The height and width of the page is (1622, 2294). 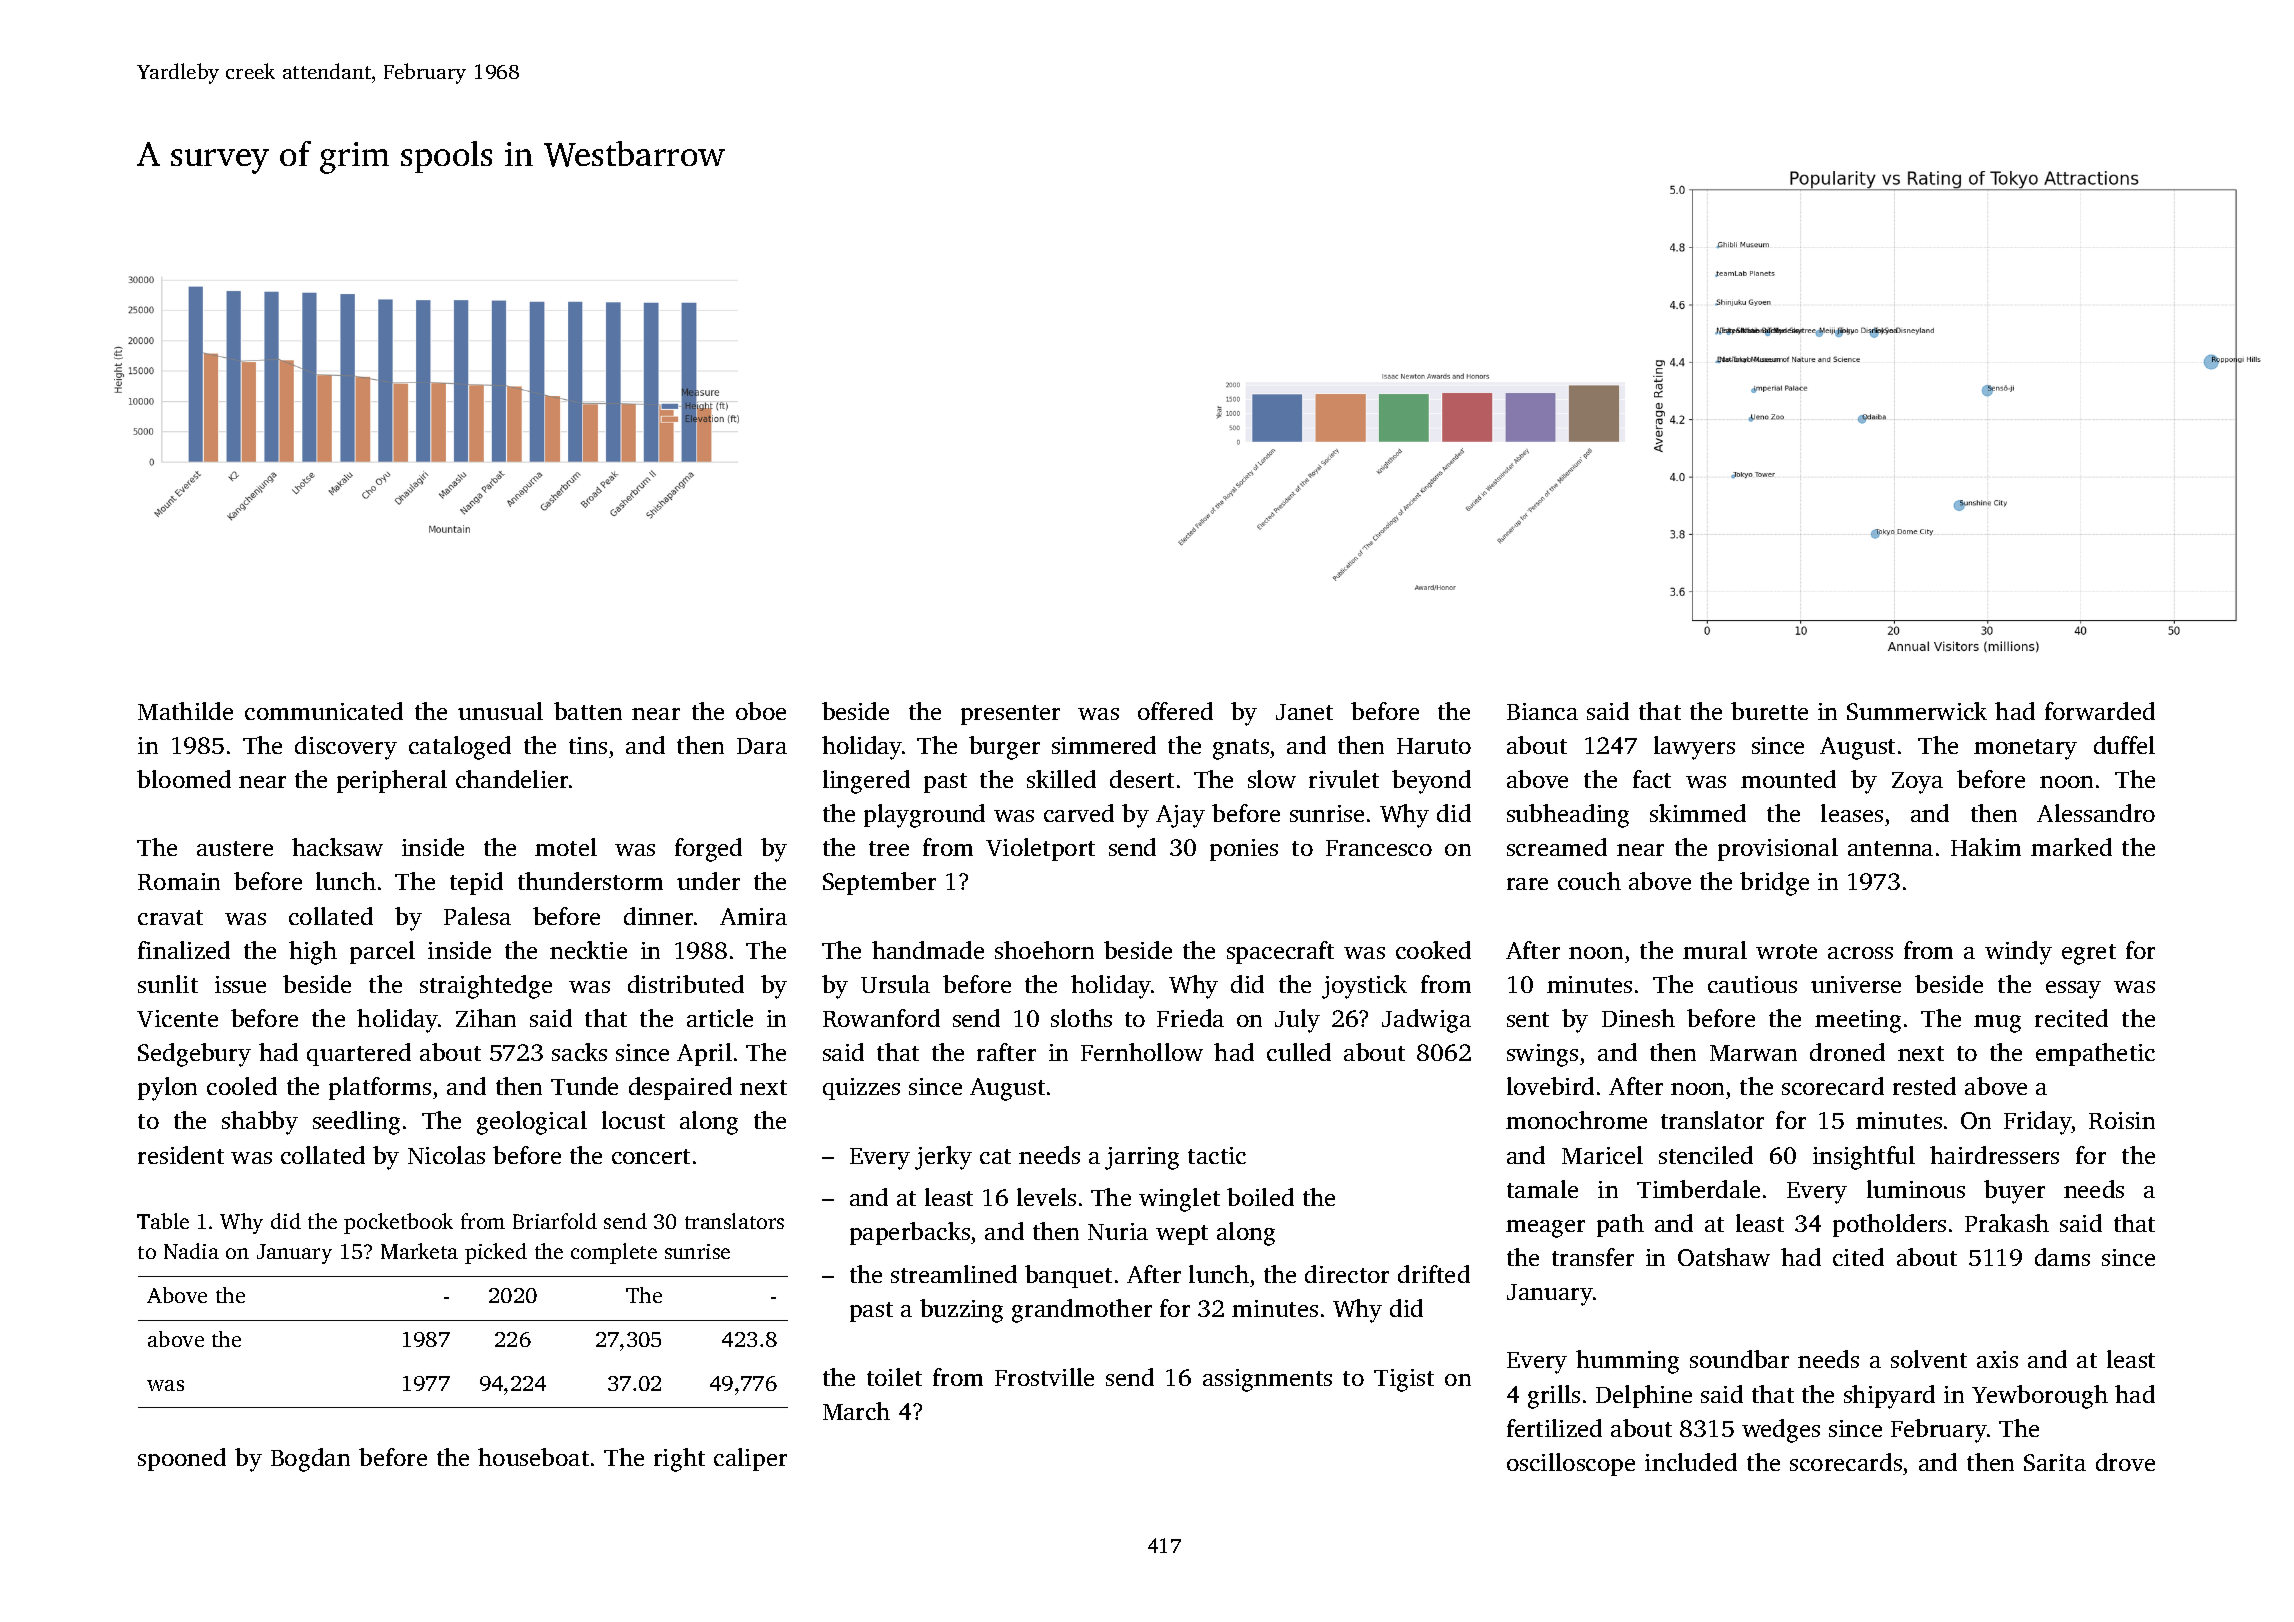 What do you see at coordinates (1774, 884) in the page?
I see `bridge` at bounding box center [1774, 884].
